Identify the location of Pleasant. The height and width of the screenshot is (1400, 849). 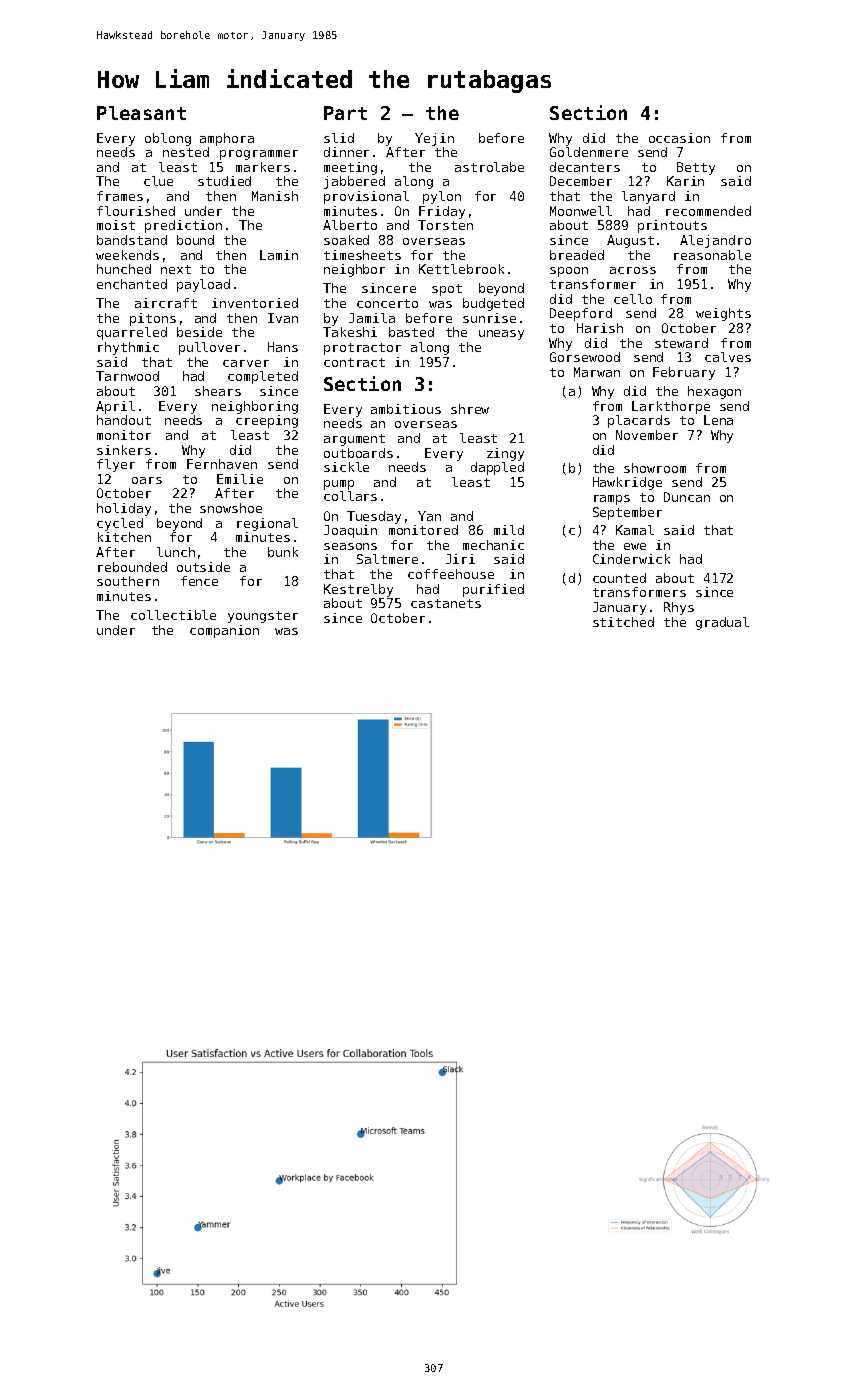
(141, 113).
